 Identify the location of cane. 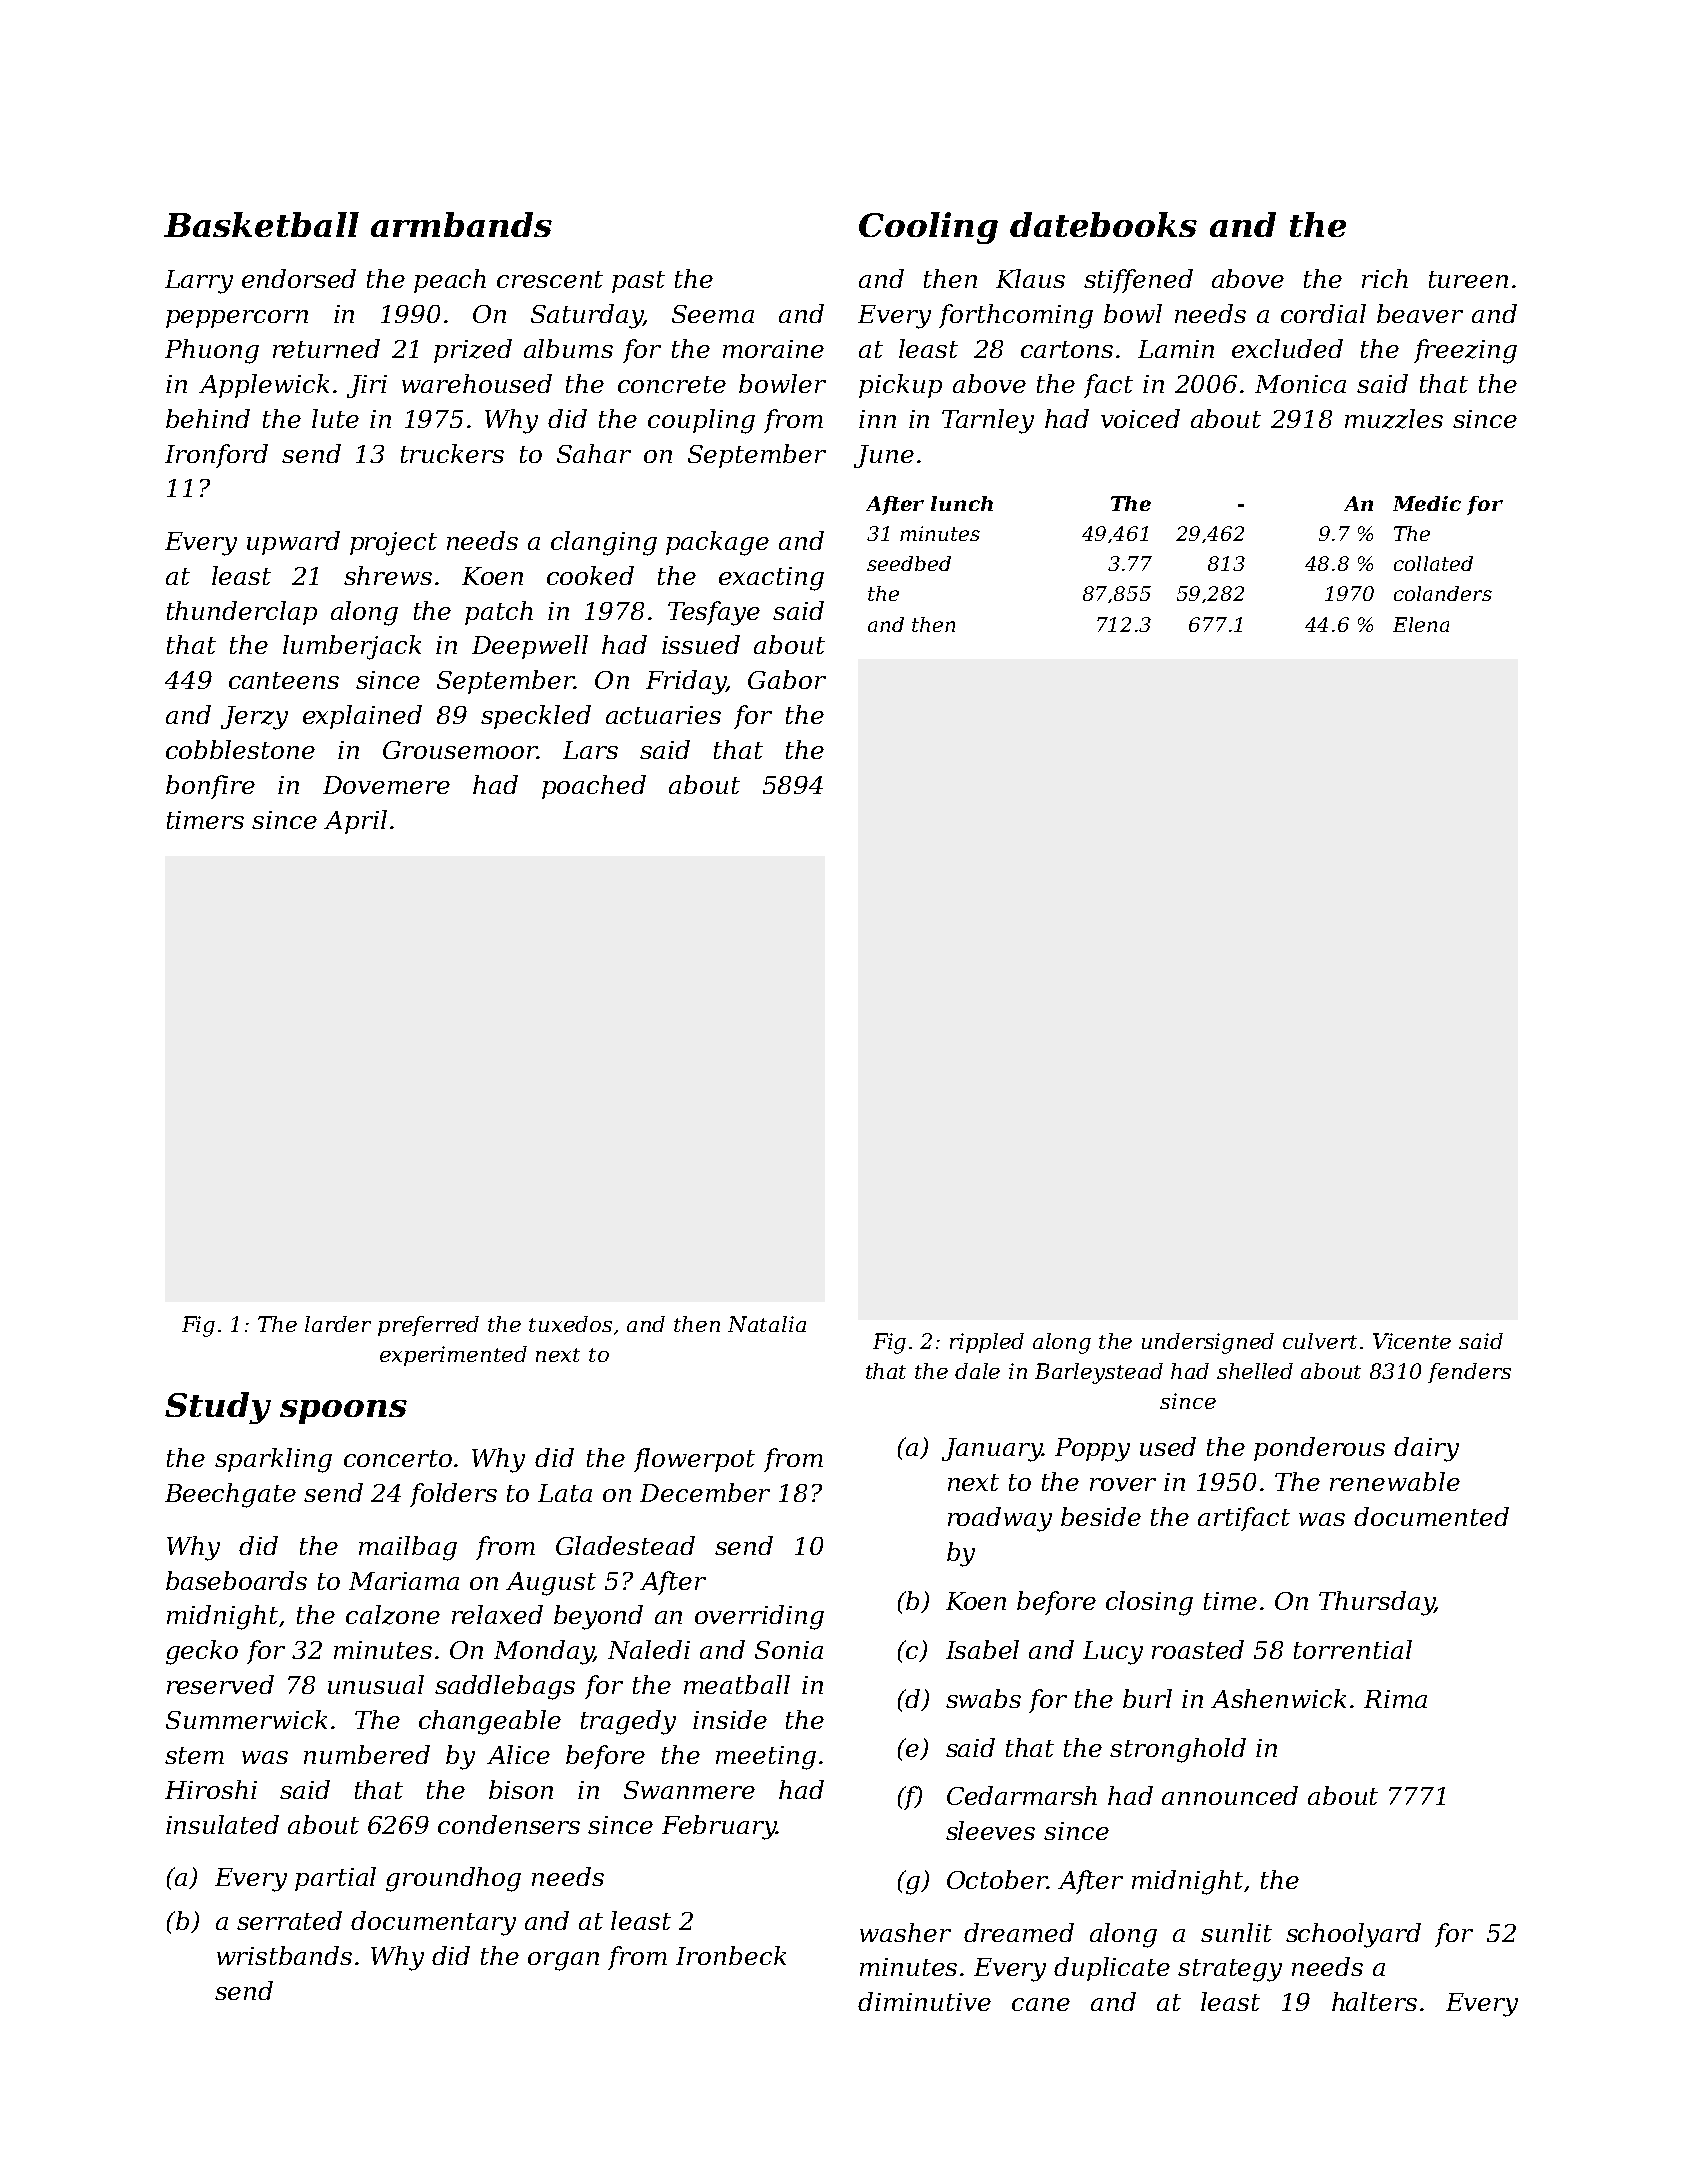
(1041, 2004).
